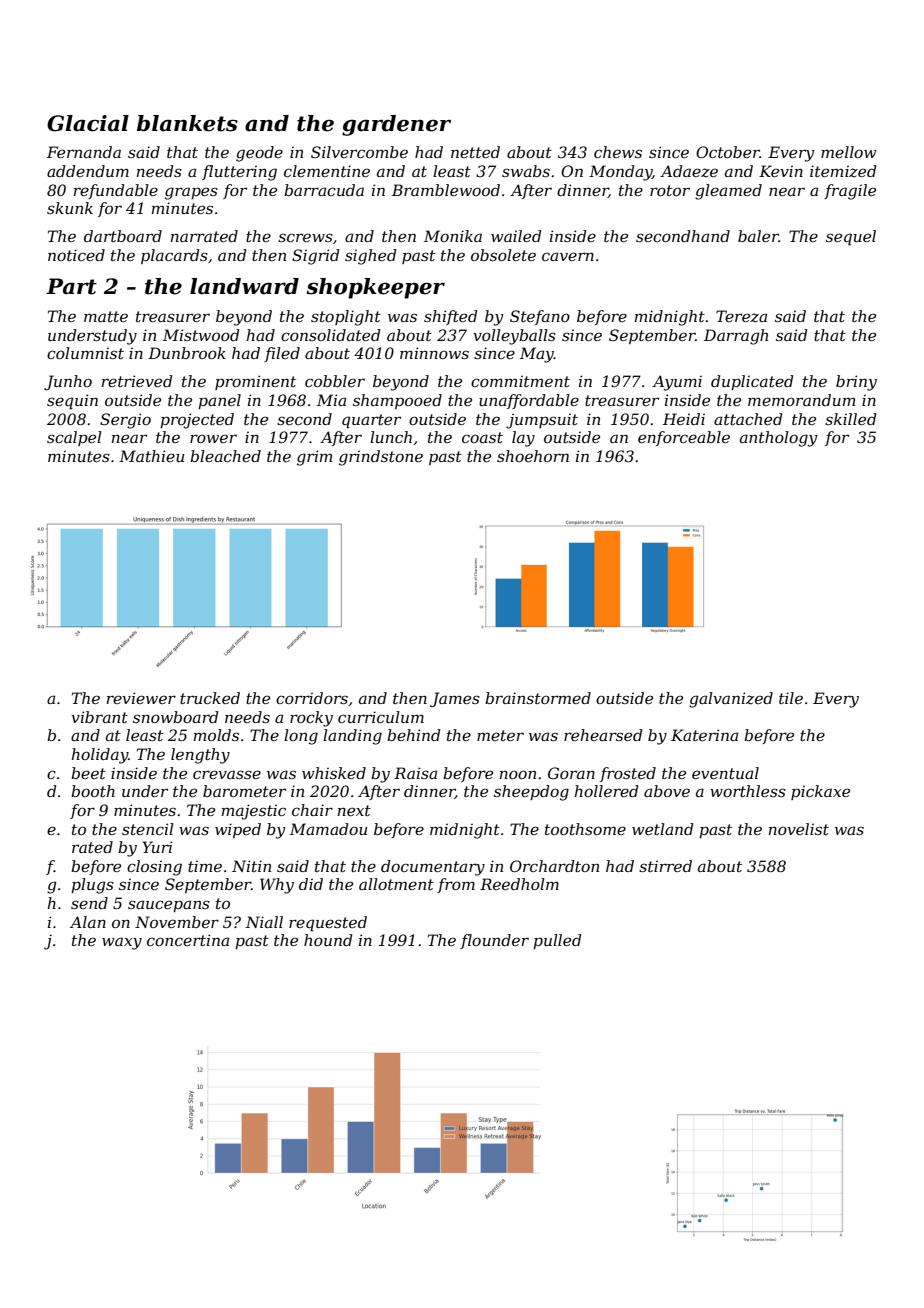  I want to click on chews, so click(618, 152).
